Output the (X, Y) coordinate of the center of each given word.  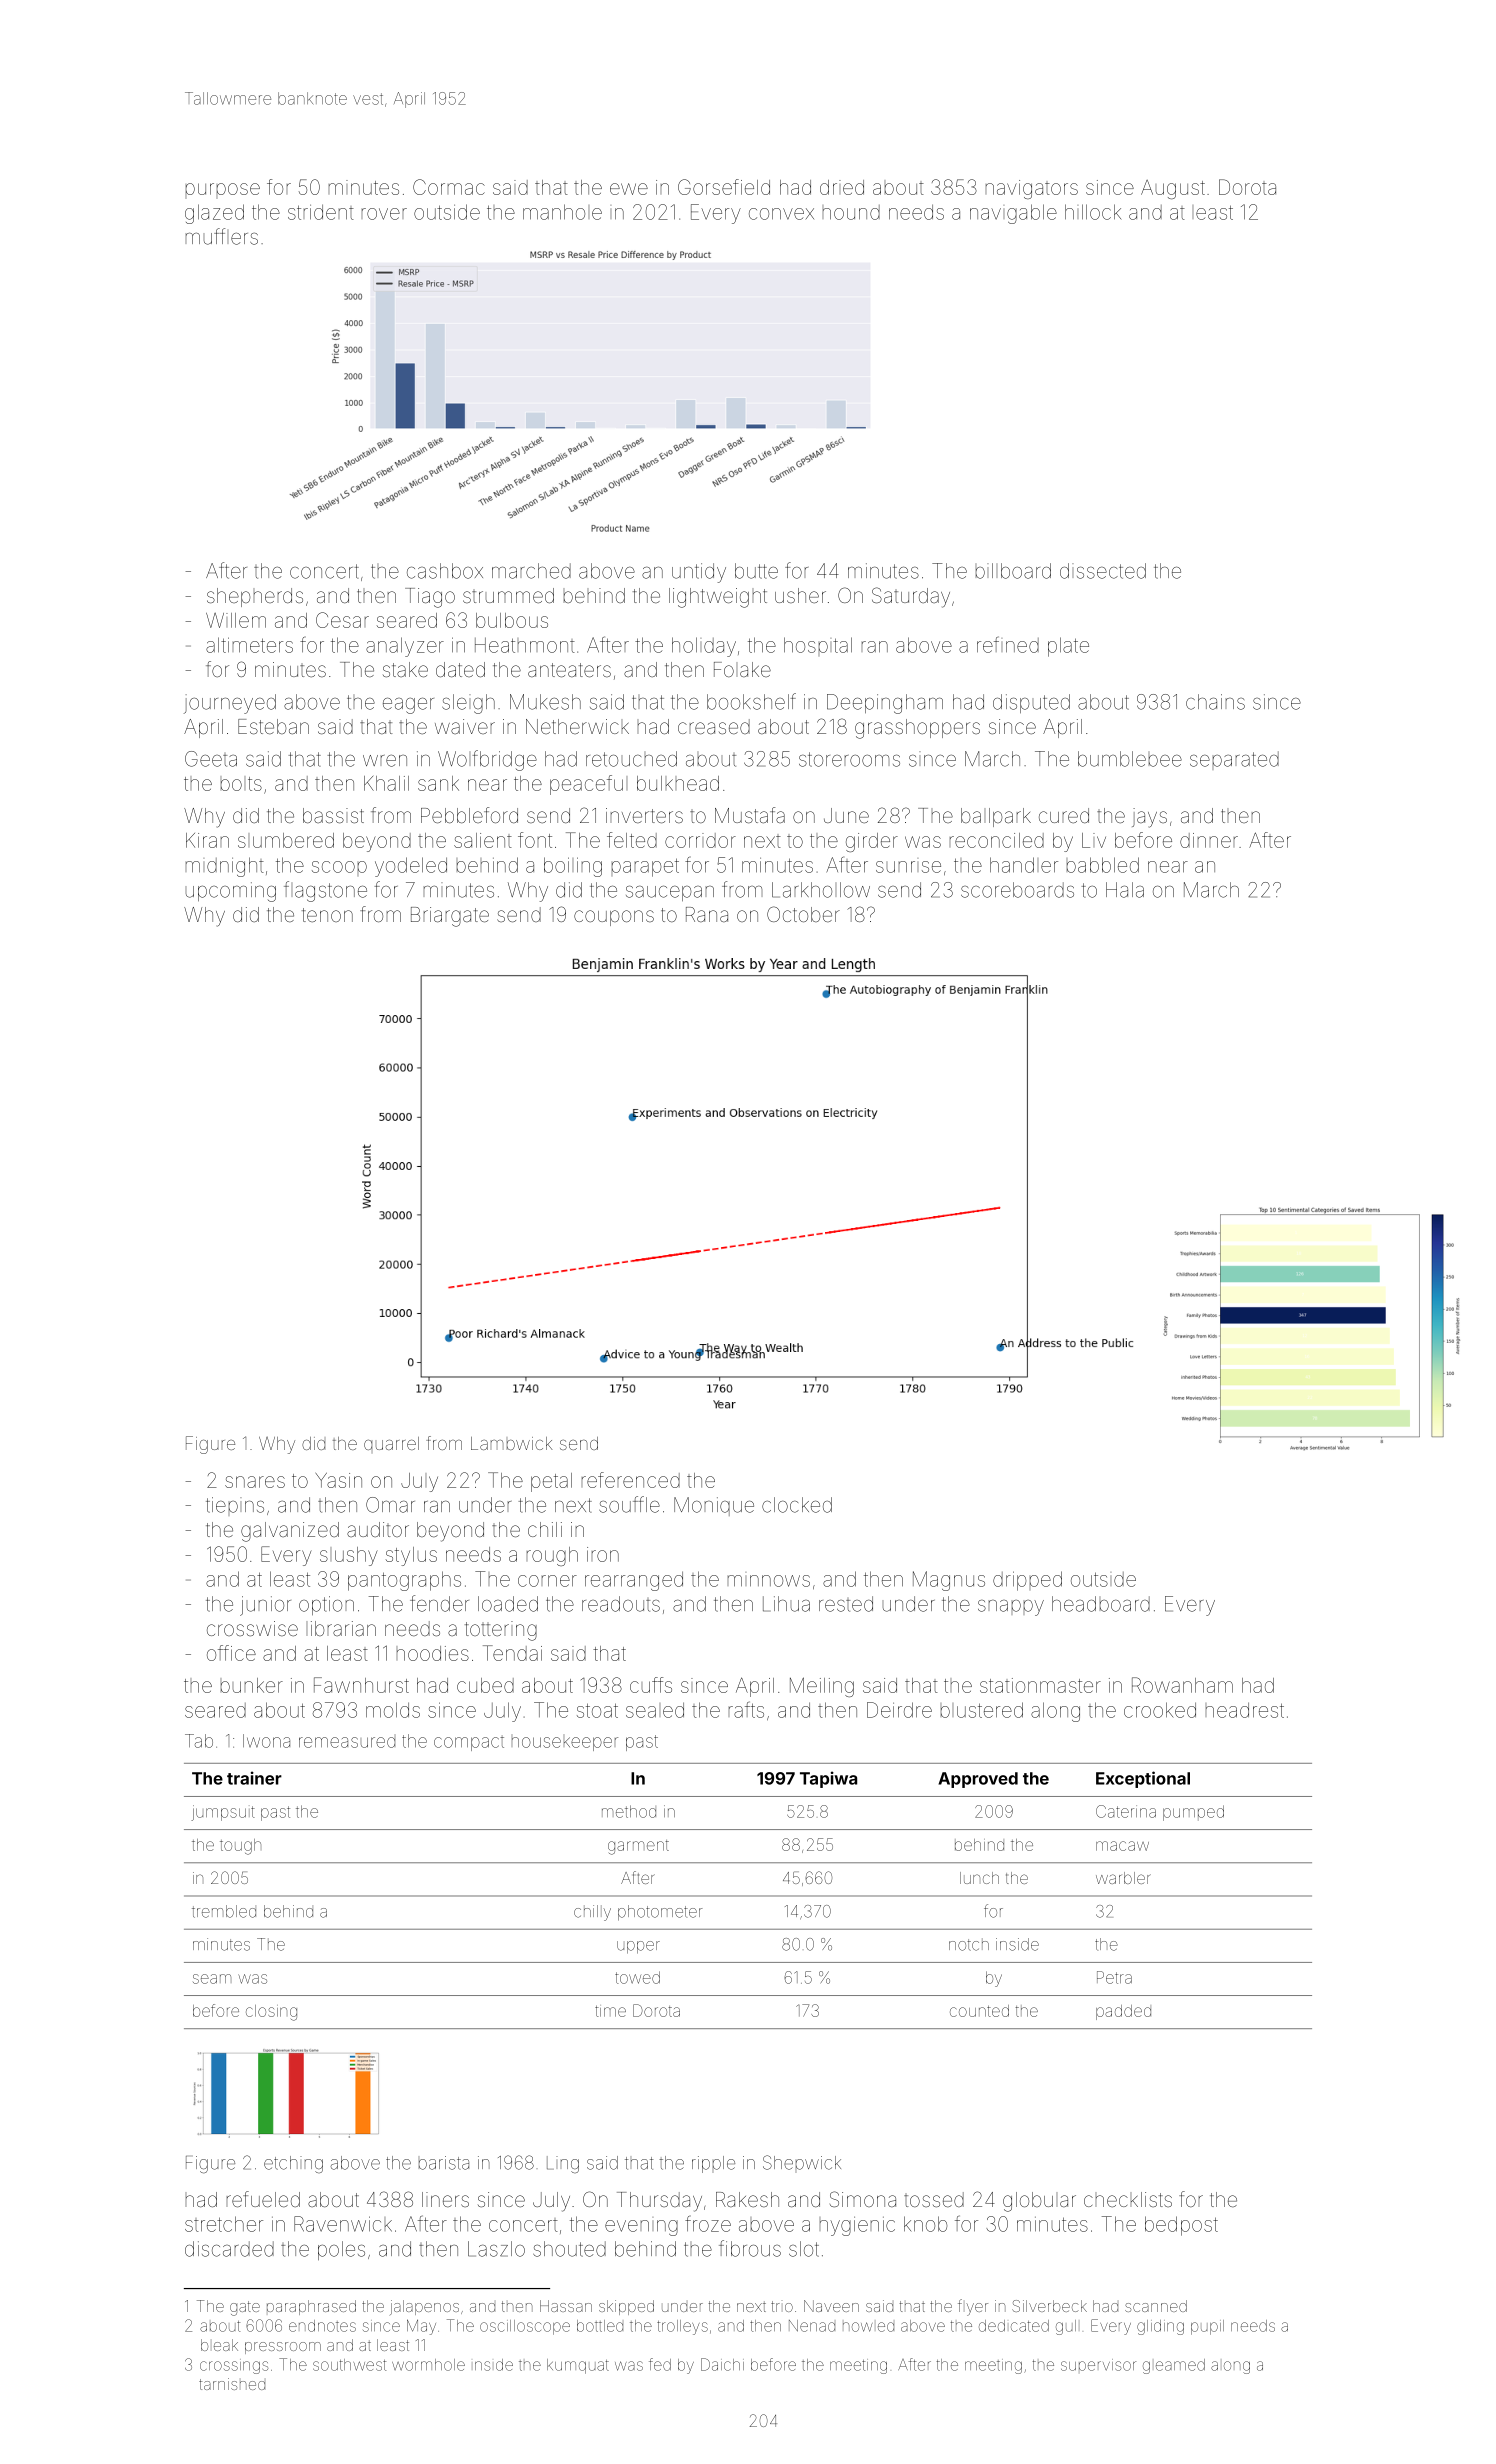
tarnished (232, 2384)
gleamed (1174, 2366)
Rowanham (1182, 1685)
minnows (769, 1581)
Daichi (722, 2364)
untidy (699, 573)
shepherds (255, 597)
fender (439, 1603)
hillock (1093, 212)
